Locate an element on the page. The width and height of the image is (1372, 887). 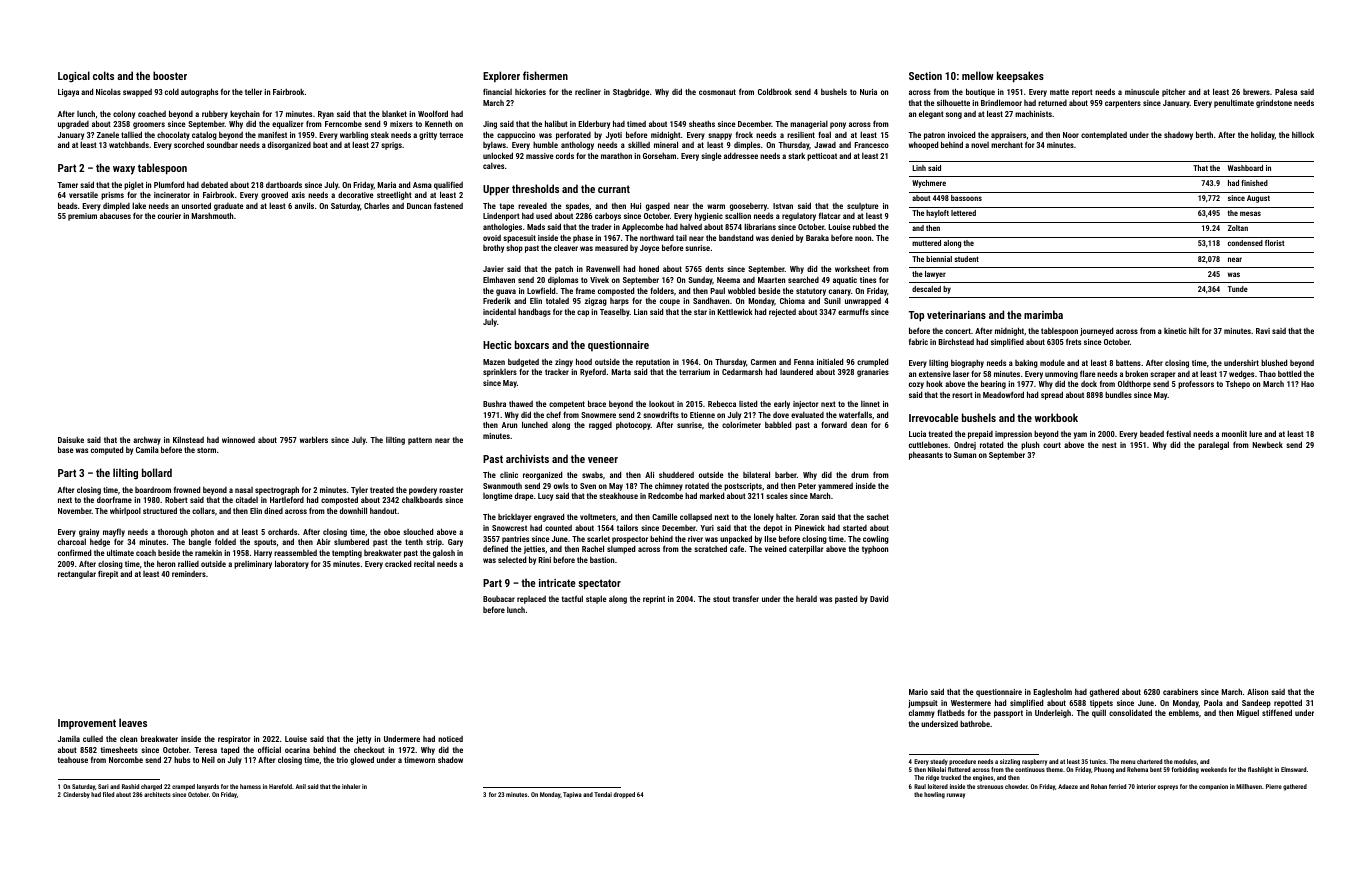
Tapiwa is located at coordinates (572, 795).
